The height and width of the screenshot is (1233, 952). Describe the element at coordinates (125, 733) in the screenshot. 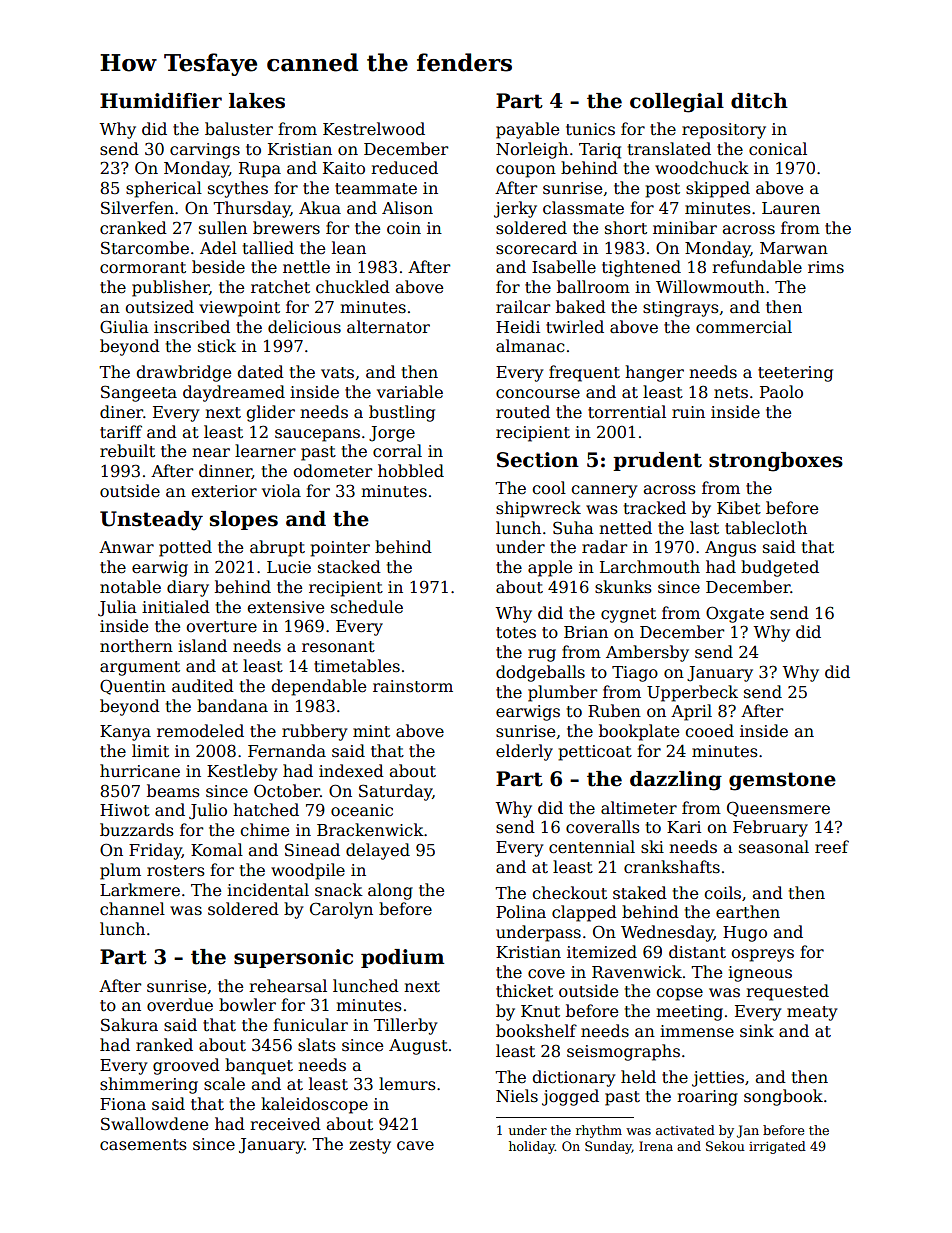

I see `Kanya` at that location.
